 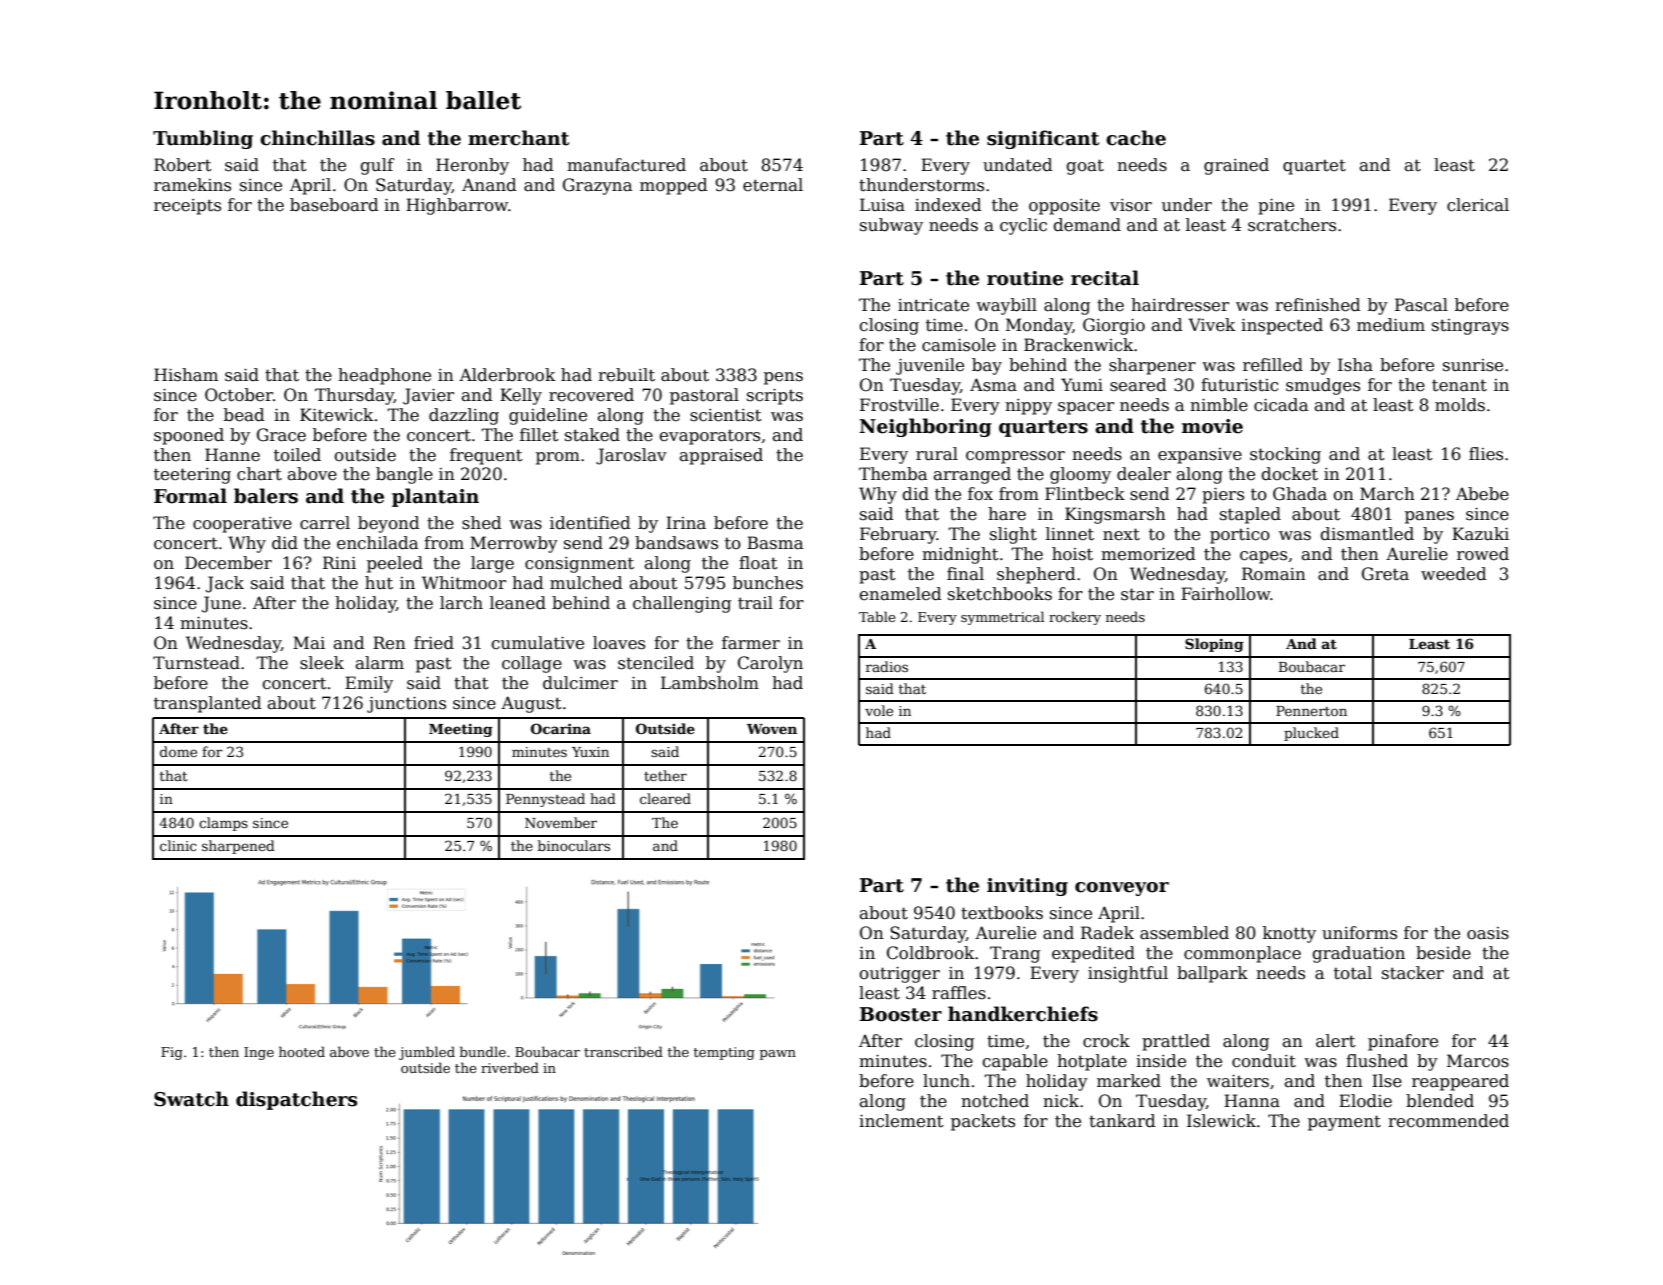 I want to click on identified, so click(x=590, y=523).
